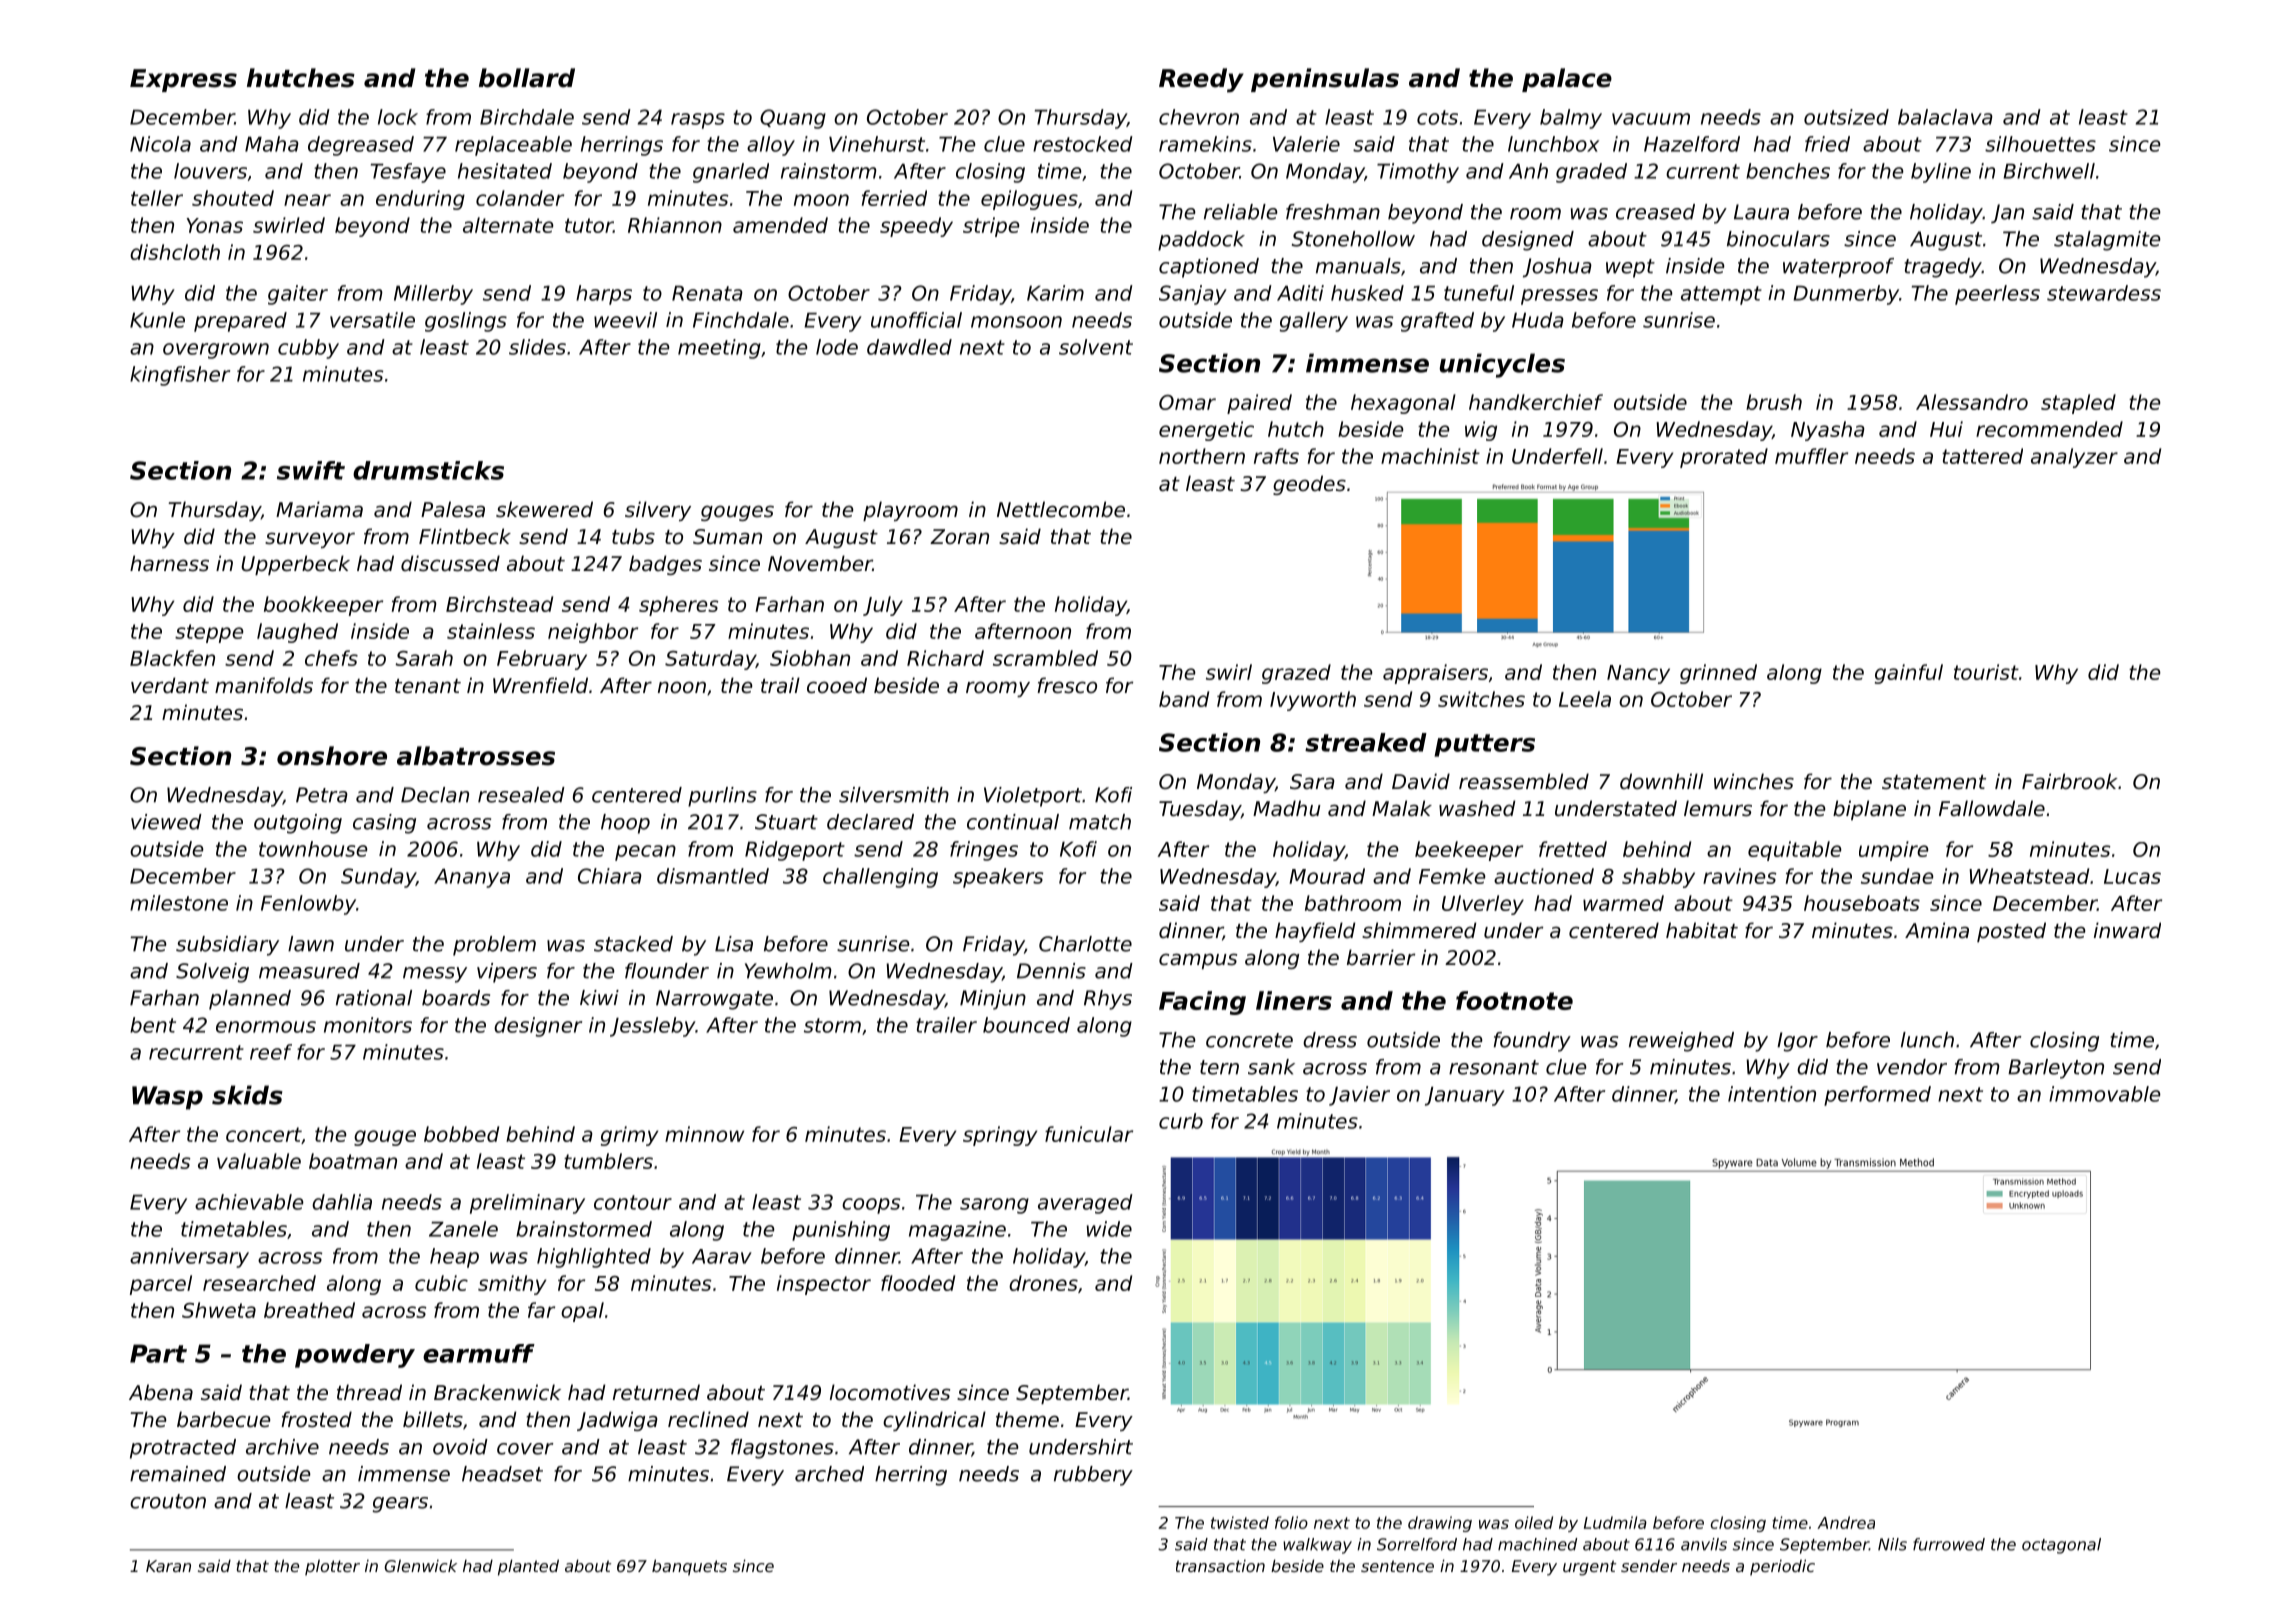  I want to click on statement, so click(1934, 782).
